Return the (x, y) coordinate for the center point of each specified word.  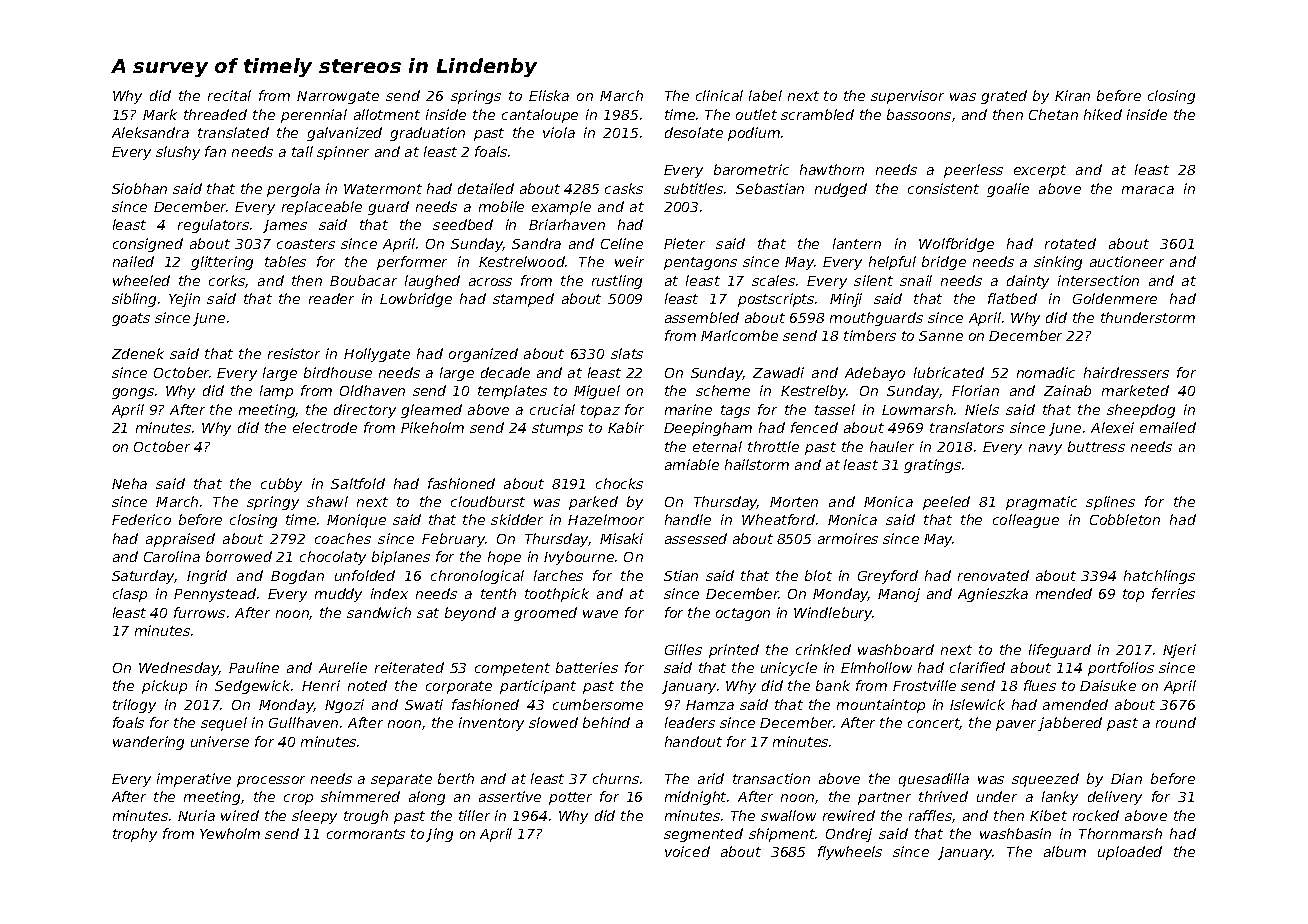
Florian (975, 390)
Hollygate (377, 355)
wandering (148, 743)
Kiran (1072, 95)
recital (229, 95)
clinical (719, 95)
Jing (439, 835)
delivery (1115, 798)
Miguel (597, 392)
